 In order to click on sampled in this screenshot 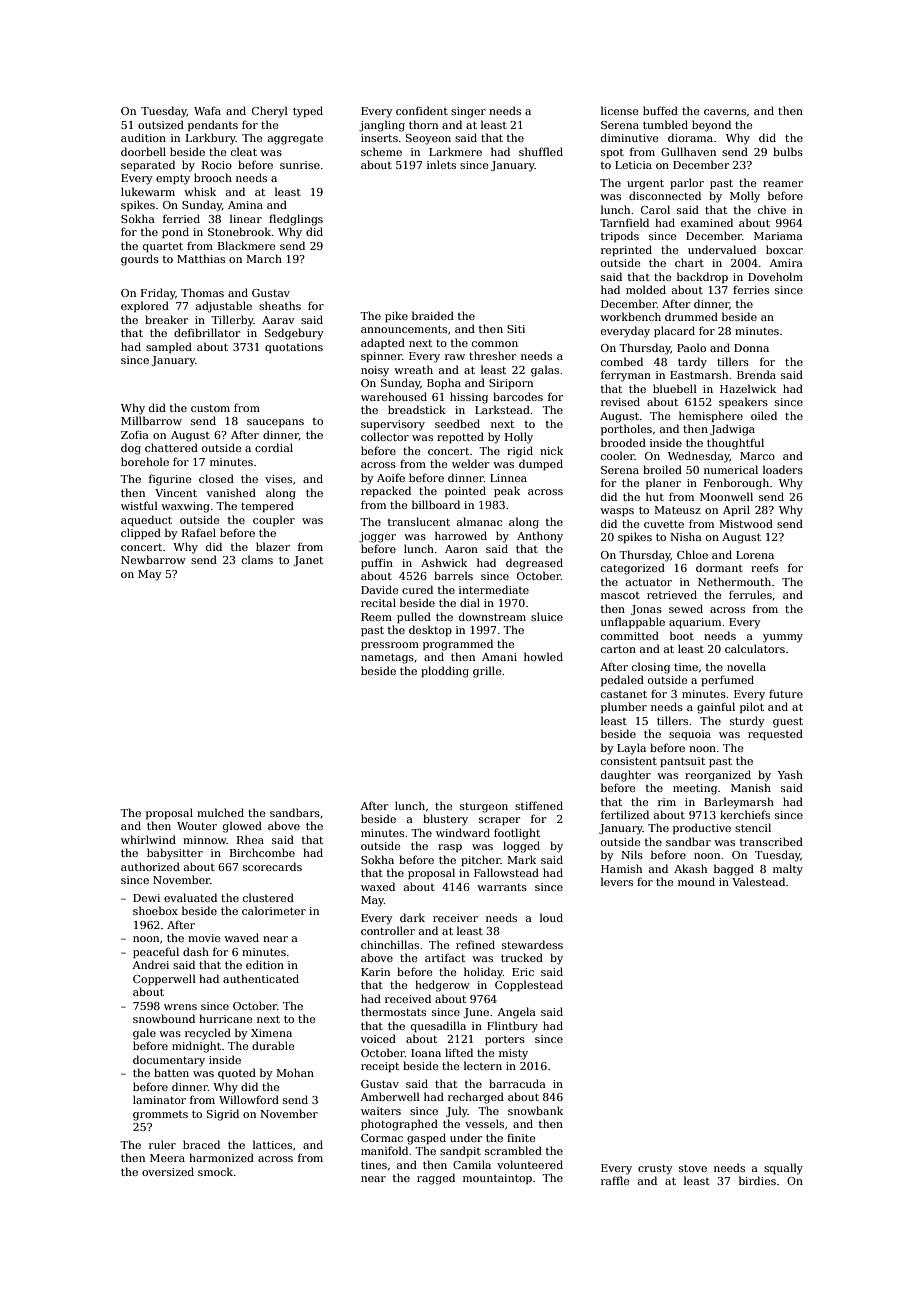, I will do `click(169, 347)`.
